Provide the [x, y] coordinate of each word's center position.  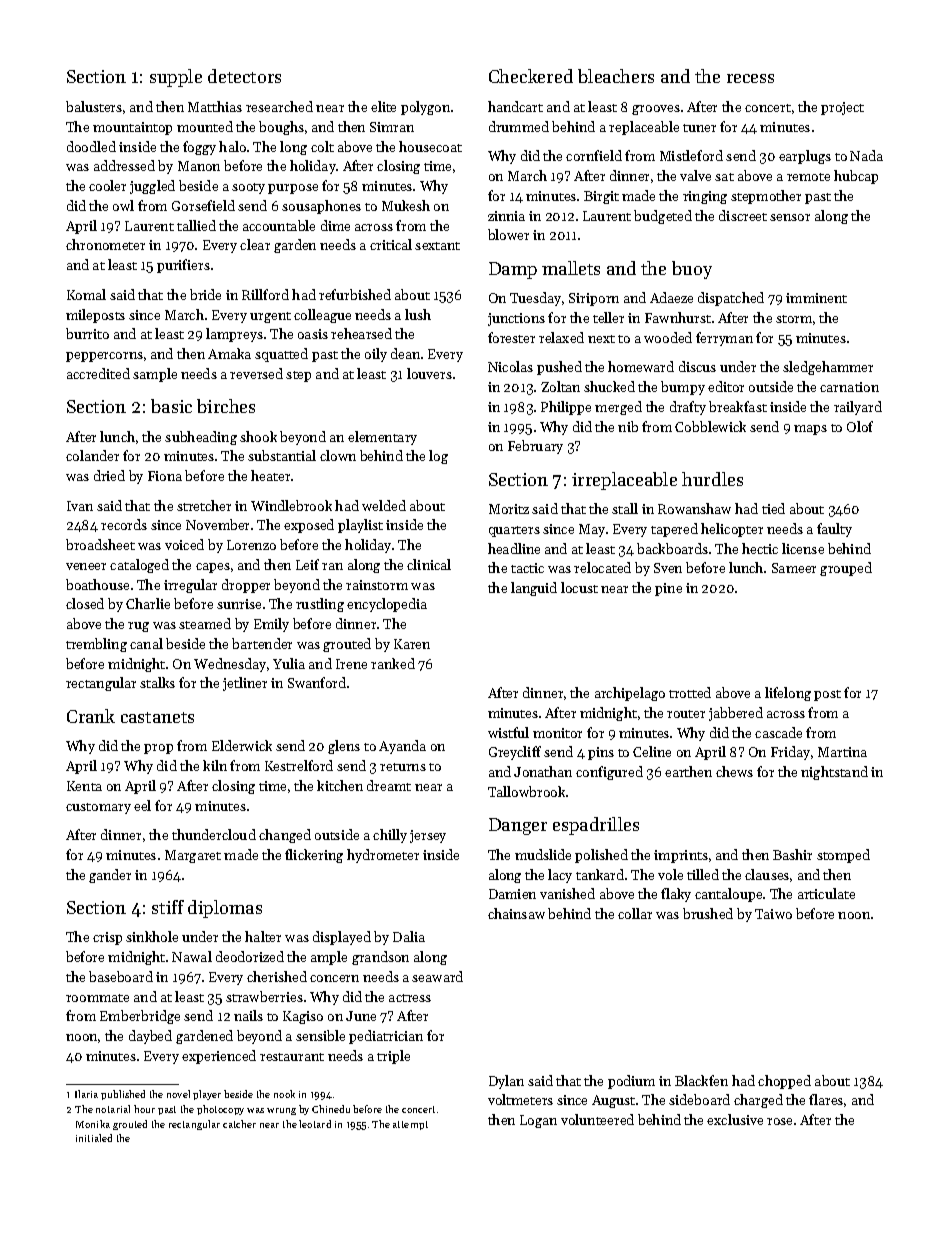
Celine [652, 751]
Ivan [80, 506]
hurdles [712, 479]
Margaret [193, 856]
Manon [199, 166]
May [592, 530]
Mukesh [406, 205]
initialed [94, 1138]
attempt [410, 1125]
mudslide [543, 854]
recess [750, 78]
